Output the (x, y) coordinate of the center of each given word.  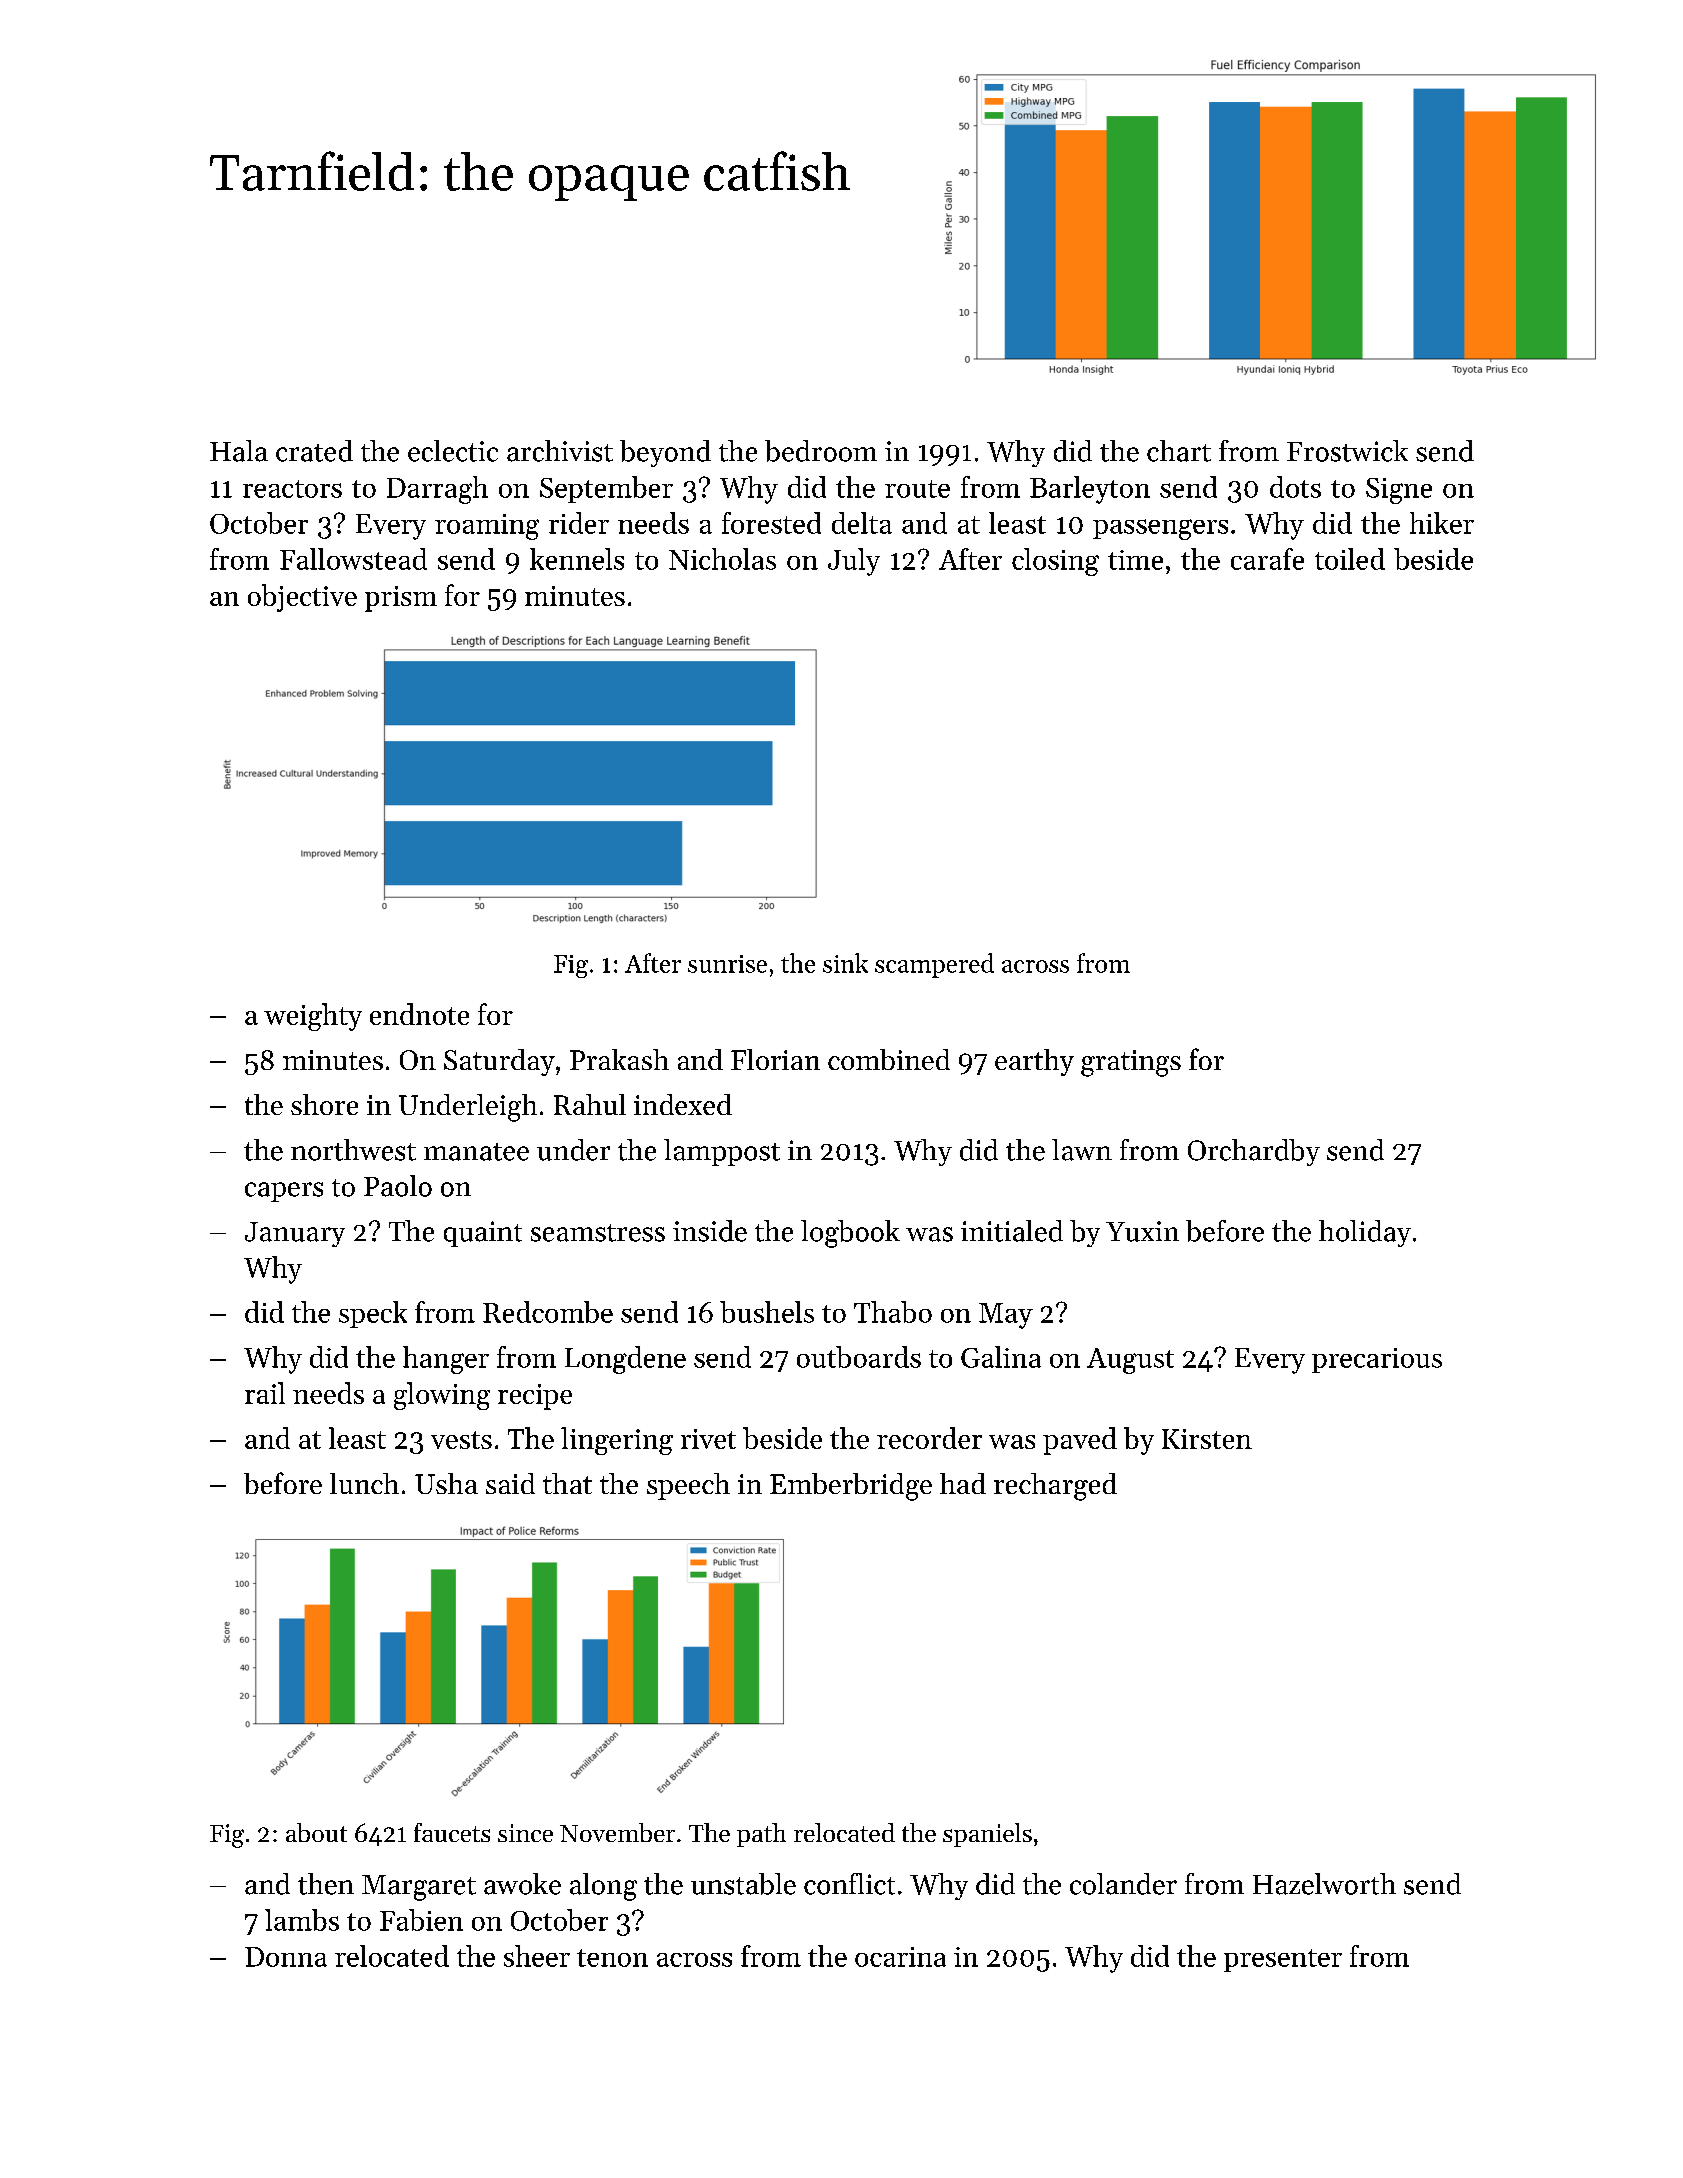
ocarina (900, 1957)
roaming (487, 527)
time (1135, 560)
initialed (1012, 1231)
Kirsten (1207, 1439)
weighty (313, 1017)
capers (284, 1192)
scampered (934, 965)
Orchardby (1254, 1152)
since (525, 1833)
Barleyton (1090, 490)
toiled (1350, 559)
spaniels (987, 1835)
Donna (286, 1957)
